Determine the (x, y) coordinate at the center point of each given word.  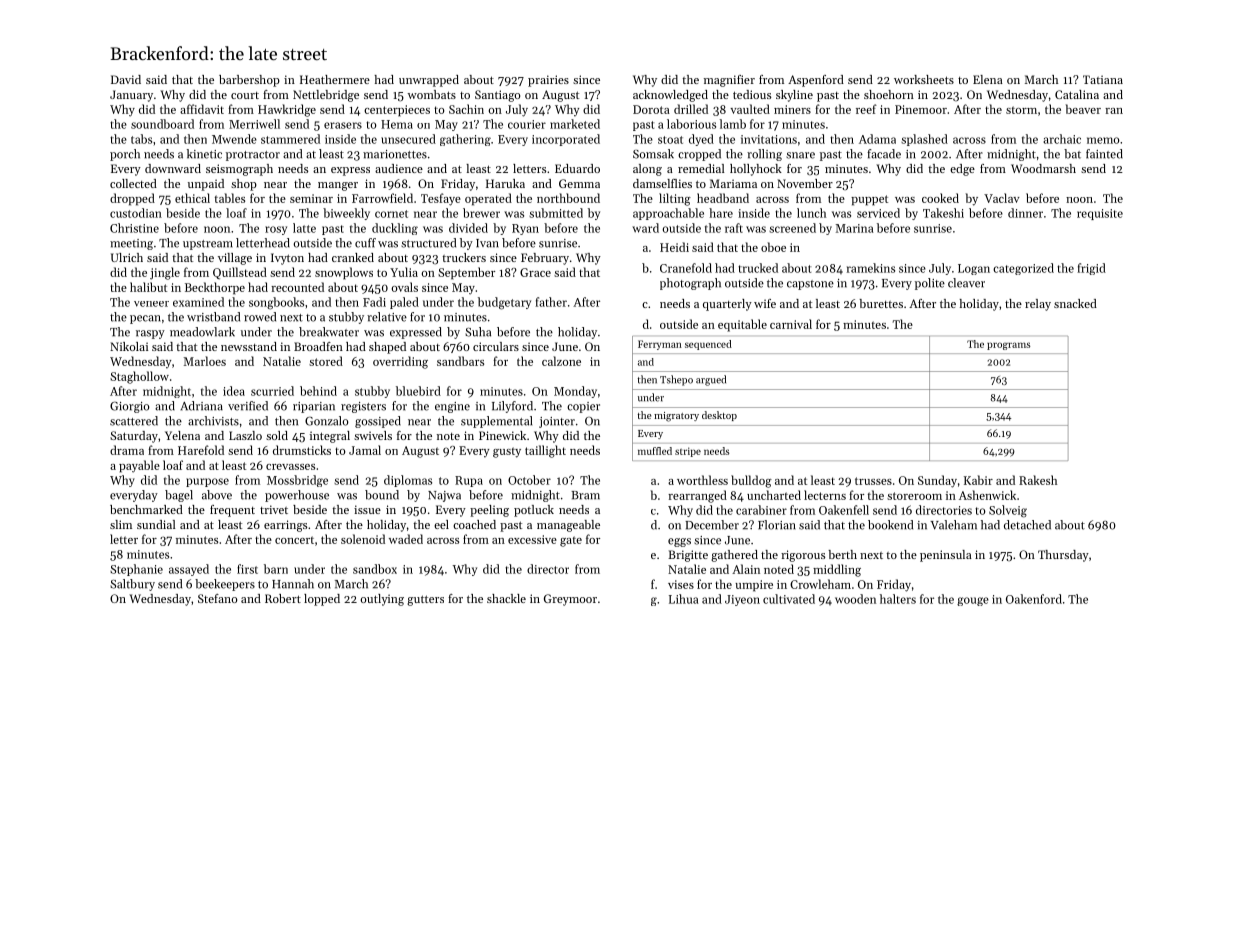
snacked (1075, 303)
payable (139, 466)
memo (1103, 140)
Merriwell (254, 124)
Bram (585, 495)
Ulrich (127, 257)
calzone (561, 361)
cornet (391, 214)
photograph (690, 284)
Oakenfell (844, 510)
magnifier (729, 81)
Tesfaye (441, 199)
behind (318, 391)
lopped (322, 600)
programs (1008, 346)
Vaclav (1002, 198)
